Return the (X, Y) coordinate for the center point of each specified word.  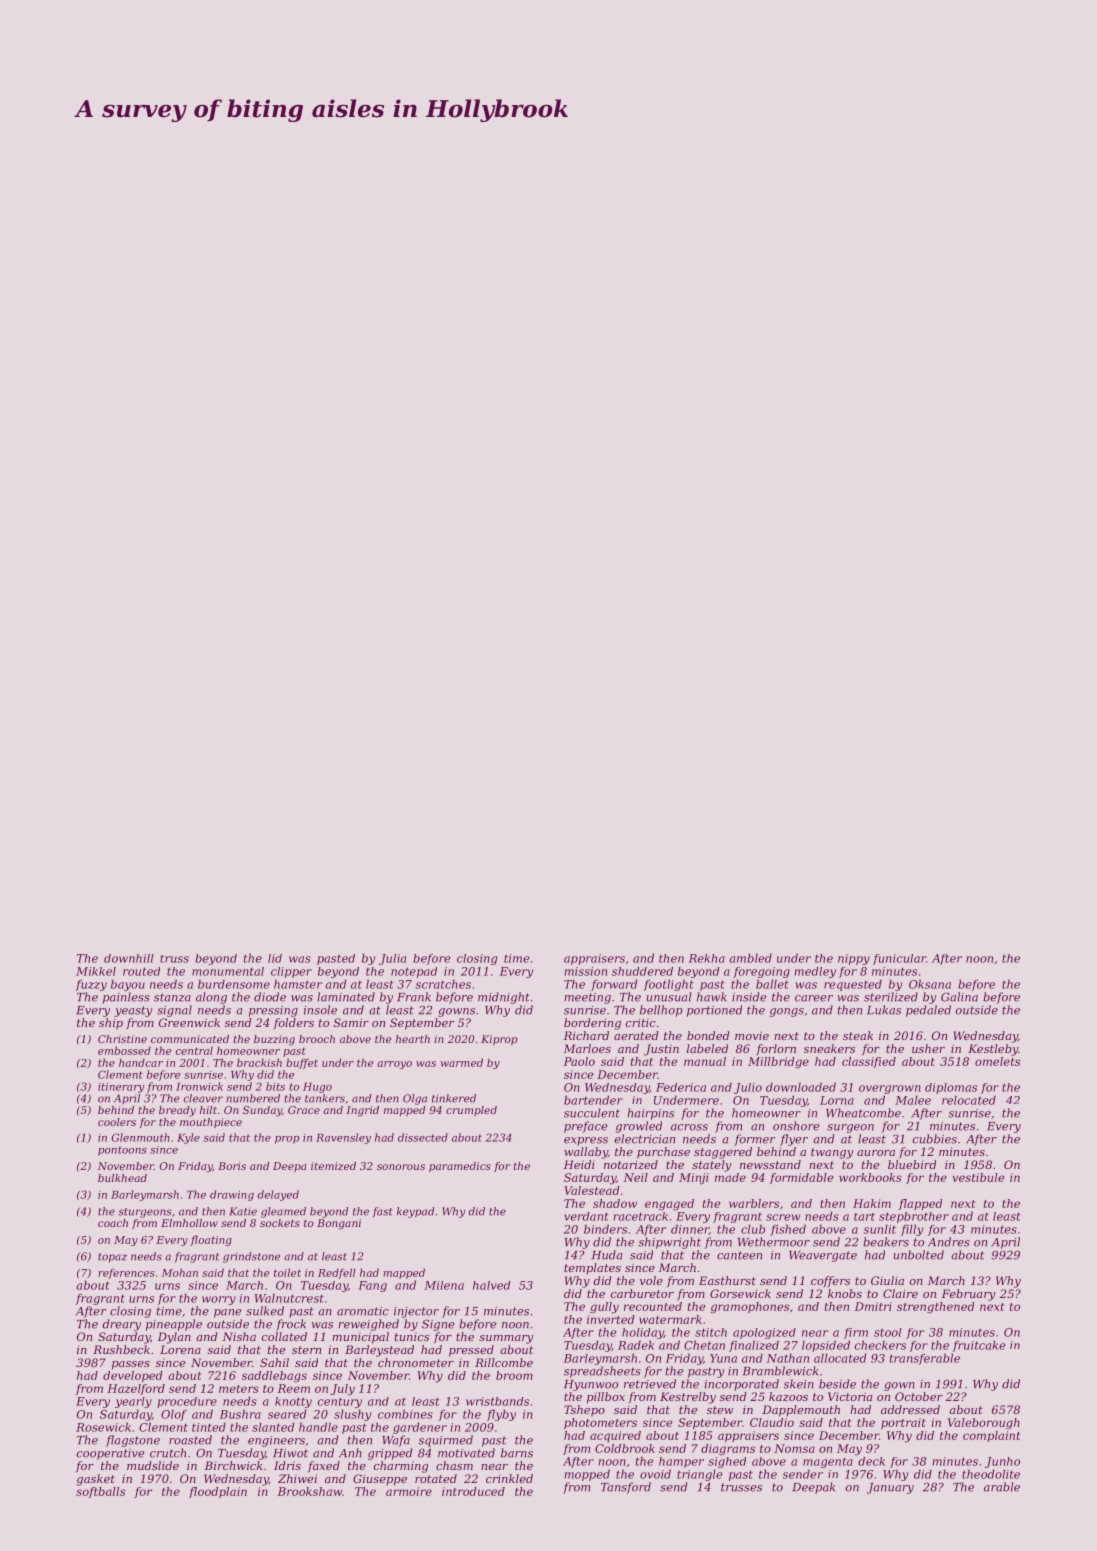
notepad (414, 972)
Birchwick (234, 1465)
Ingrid (362, 1111)
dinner (690, 1229)
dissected (423, 1137)
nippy (854, 959)
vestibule (978, 1177)
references (126, 1273)
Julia (392, 959)
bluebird (912, 1164)
